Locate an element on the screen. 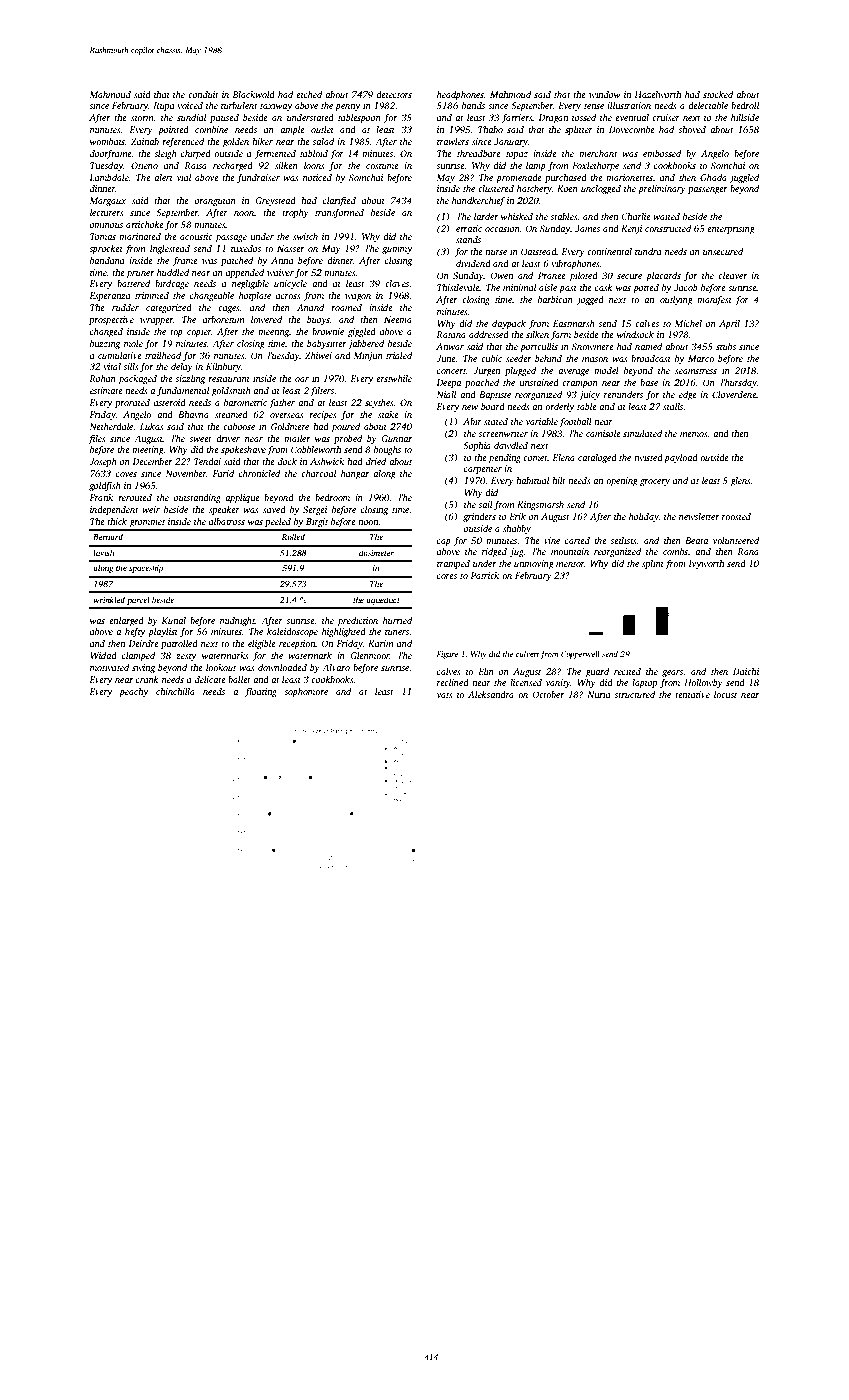 Image resolution: width=849 pixels, height=1400 pixels. splitter is located at coordinates (579, 130).
